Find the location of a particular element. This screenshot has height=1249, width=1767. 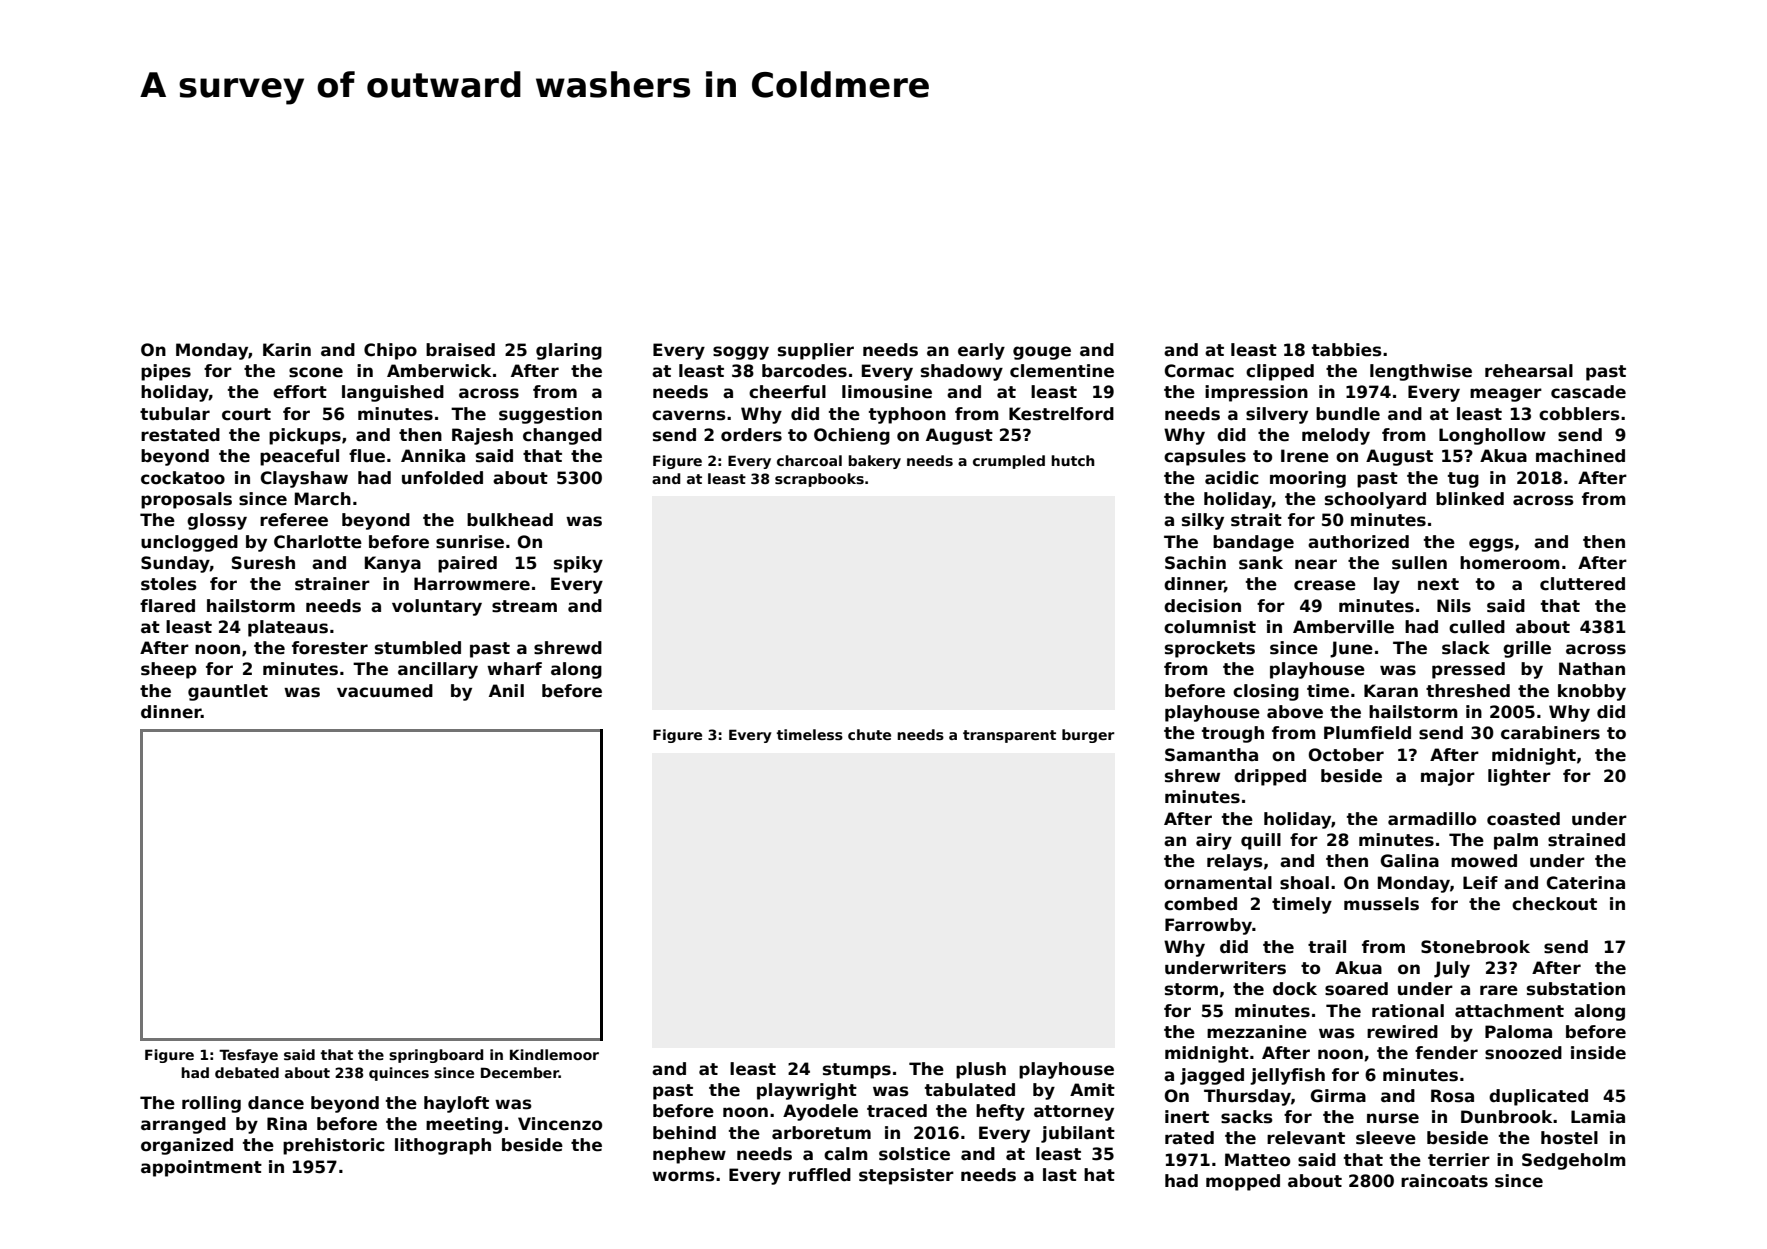

Longhollow is located at coordinates (1492, 436).
